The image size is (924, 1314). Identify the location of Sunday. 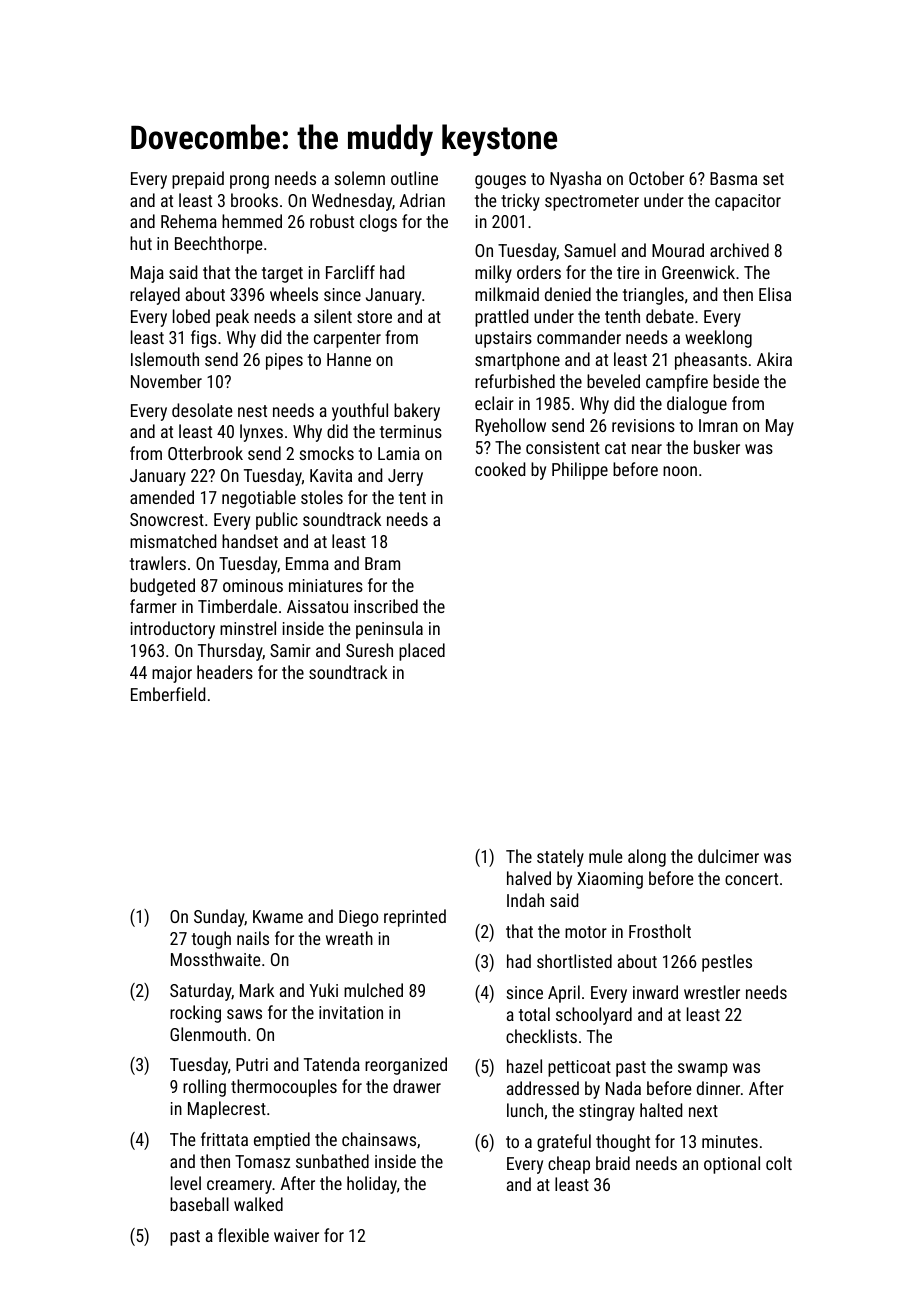
(219, 918).
